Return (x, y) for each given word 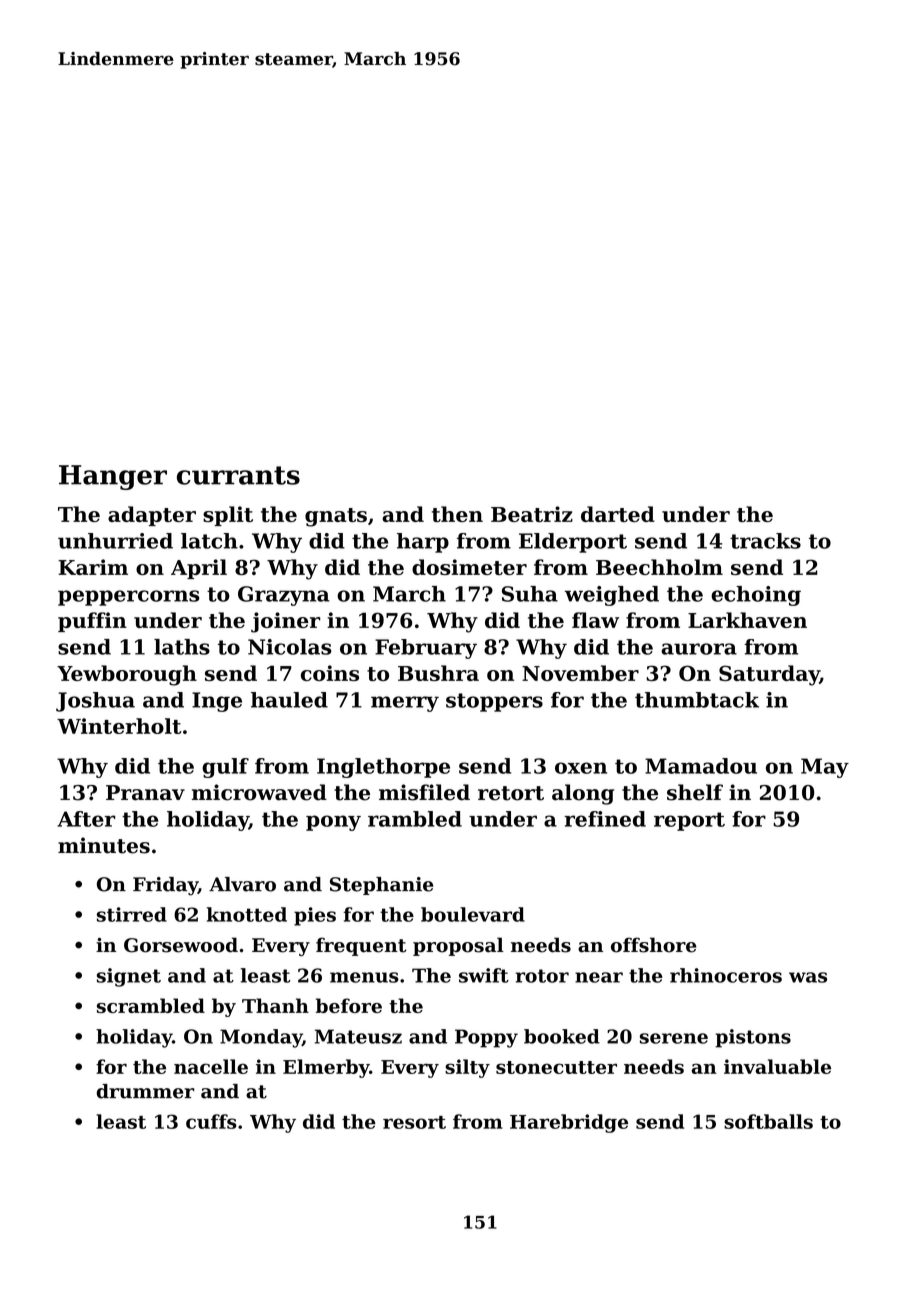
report (689, 821)
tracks (765, 541)
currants (238, 475)
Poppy (486, 1038)
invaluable (777, 1066)
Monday (261, 1038)
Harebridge (569, 1123)
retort (511, 793)
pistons (753, 1038)
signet (129, 977)
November (580, 673)
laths (182, 647)
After (86, 819)
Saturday (769, 675)
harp (423, 543)
